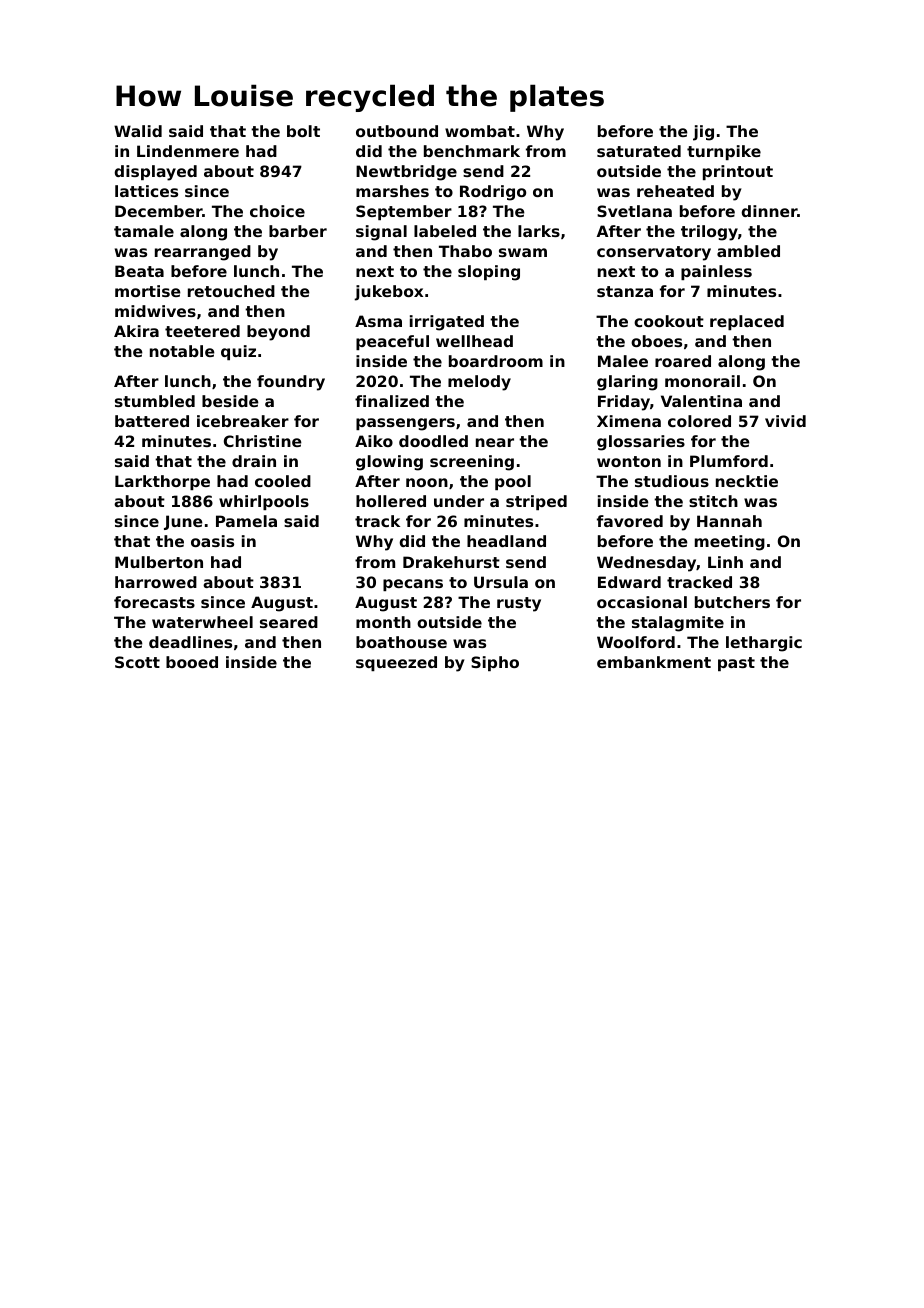 This screenshot has width=924, height=1308. Describe the element at coordinates (374, 441) in the screenshot. I see `Aiko` at that location.
